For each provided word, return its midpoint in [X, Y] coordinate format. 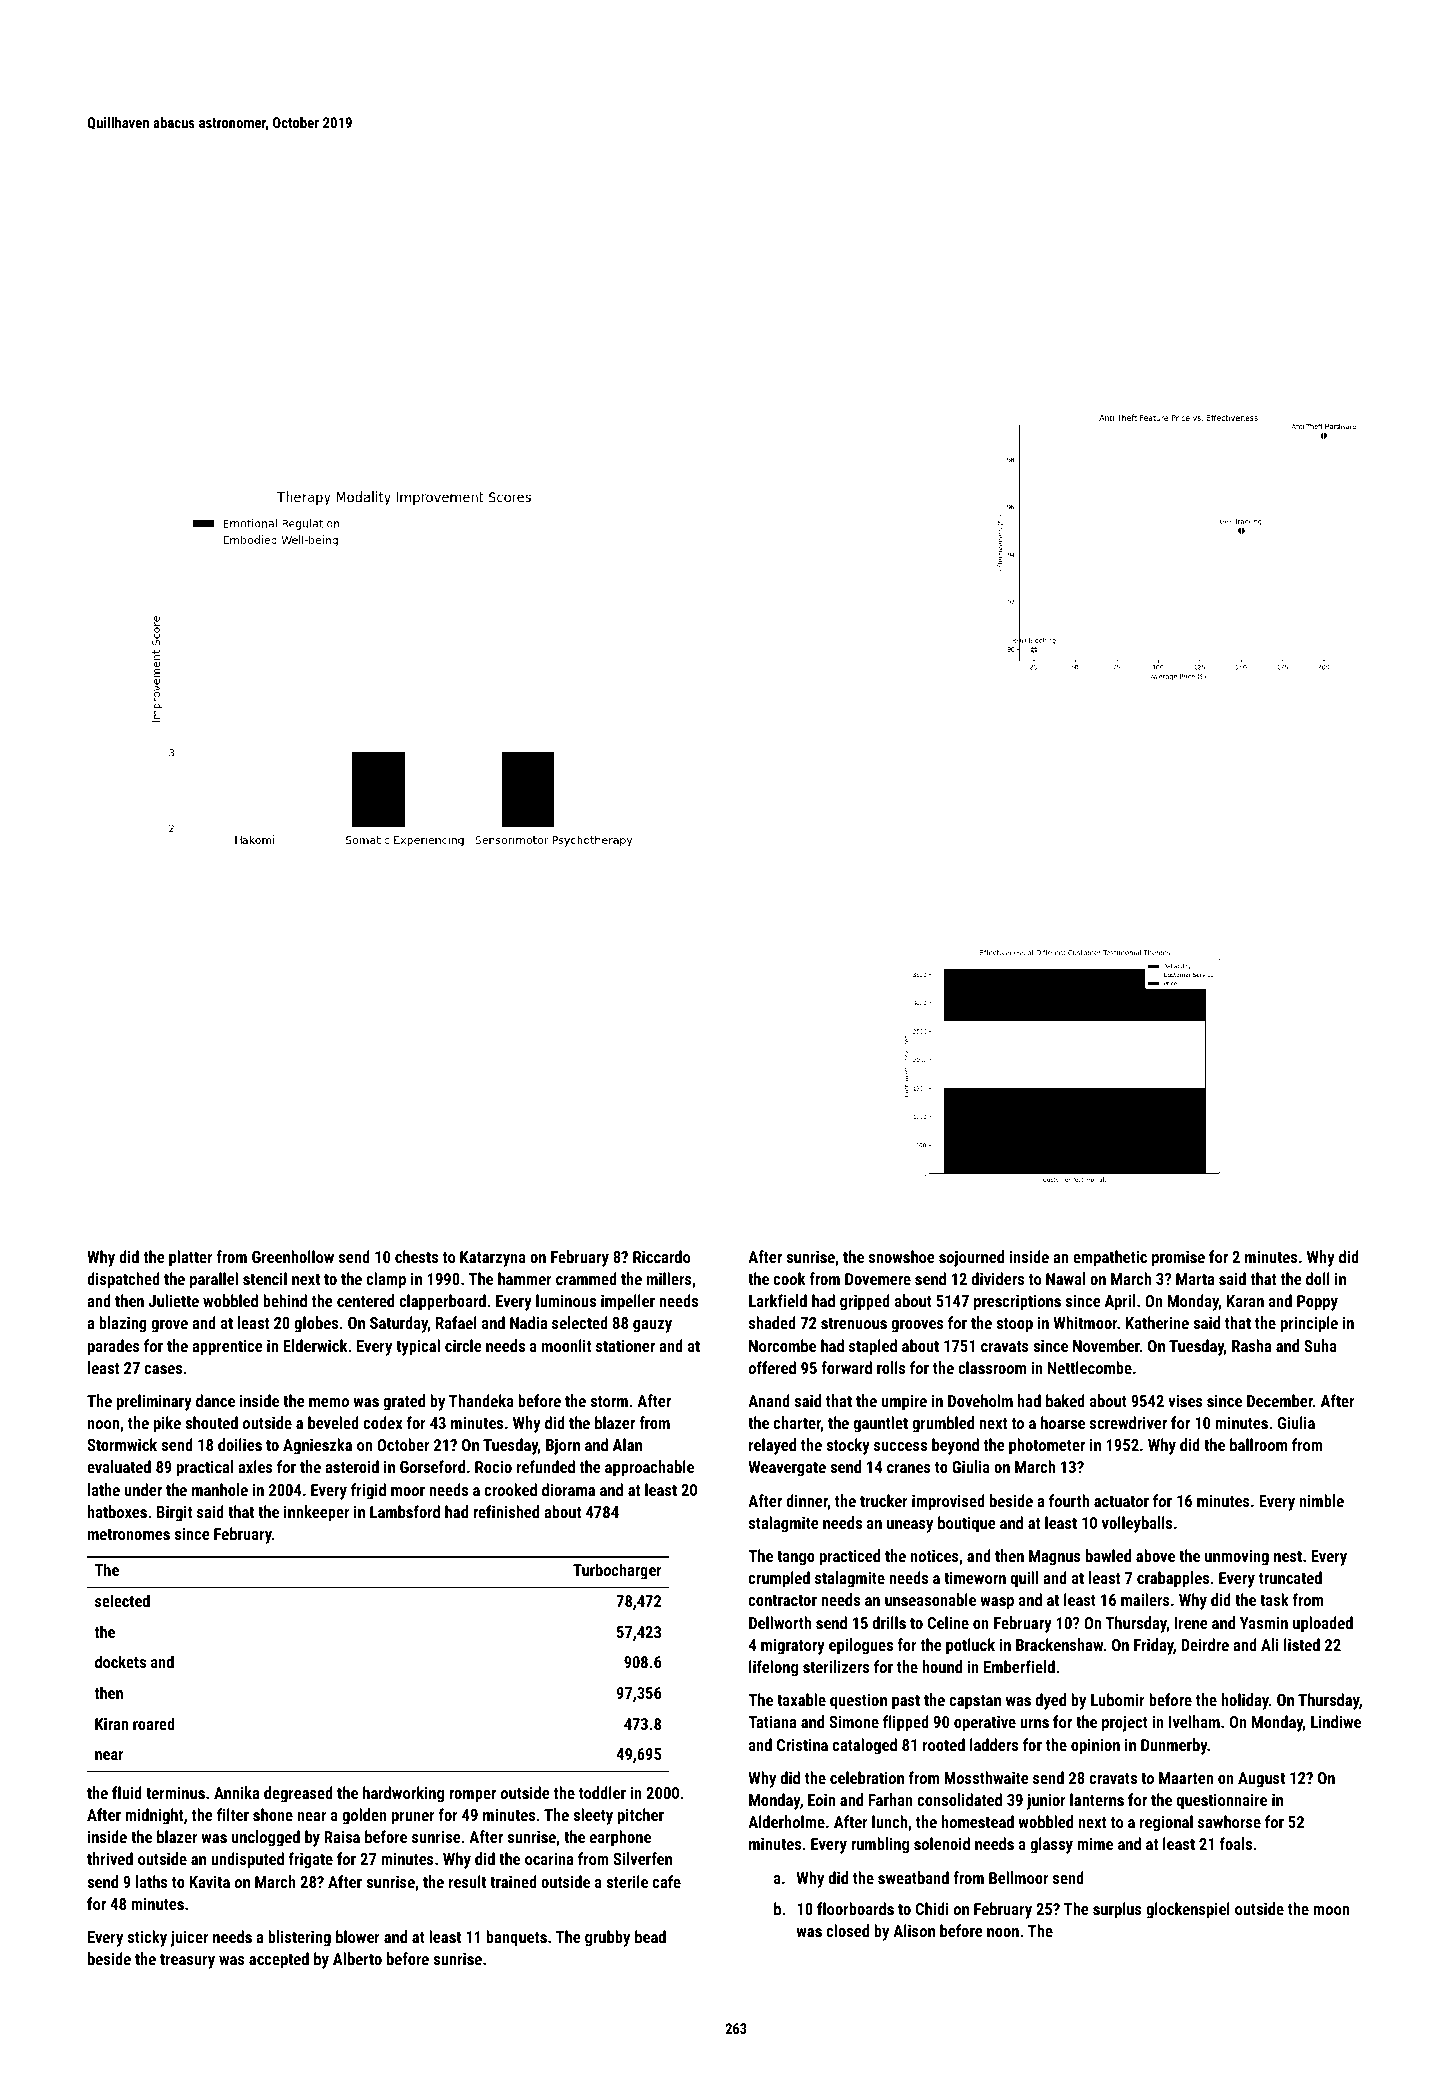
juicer [189, 1938]
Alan [627, 1444]
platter [190, 1258]
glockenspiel [1188, 1910]
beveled [333, 1422]
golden [364, 1816]
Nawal [1065, 1278]
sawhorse [1229, 1821]
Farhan [891, 1799]
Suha [1320, 1345]
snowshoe [902, 1256]
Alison [914, 1930]
